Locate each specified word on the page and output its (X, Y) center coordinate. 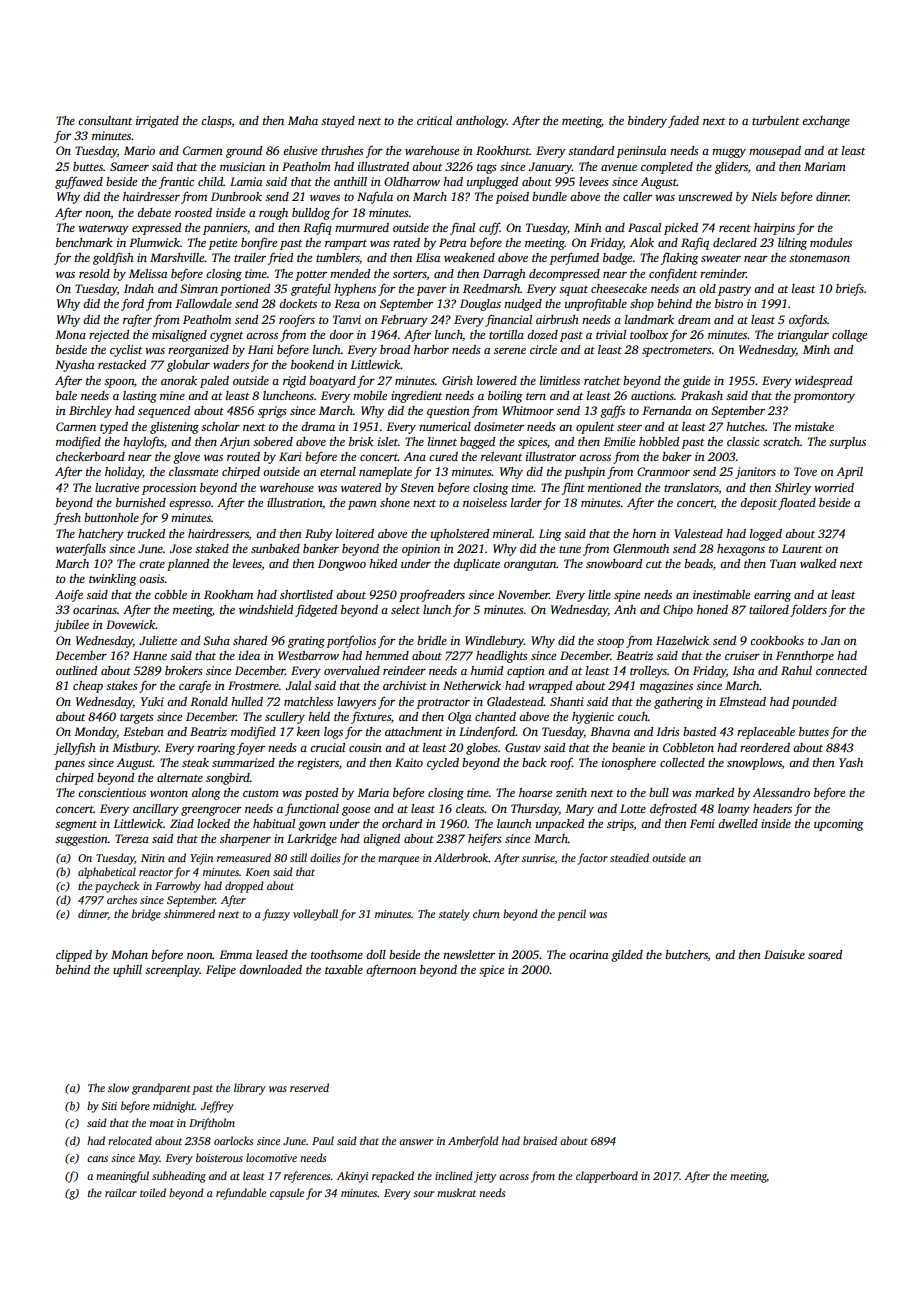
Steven (417, 487)
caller (637, 196)
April (849, 473)
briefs (850, 289)
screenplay (172, 971)
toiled (153, 1192)
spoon (119, 383)
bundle (549, 196)
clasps (216, 122)
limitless (560, 380)
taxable (344, 969)
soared (825, 954)
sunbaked (275, 548)
